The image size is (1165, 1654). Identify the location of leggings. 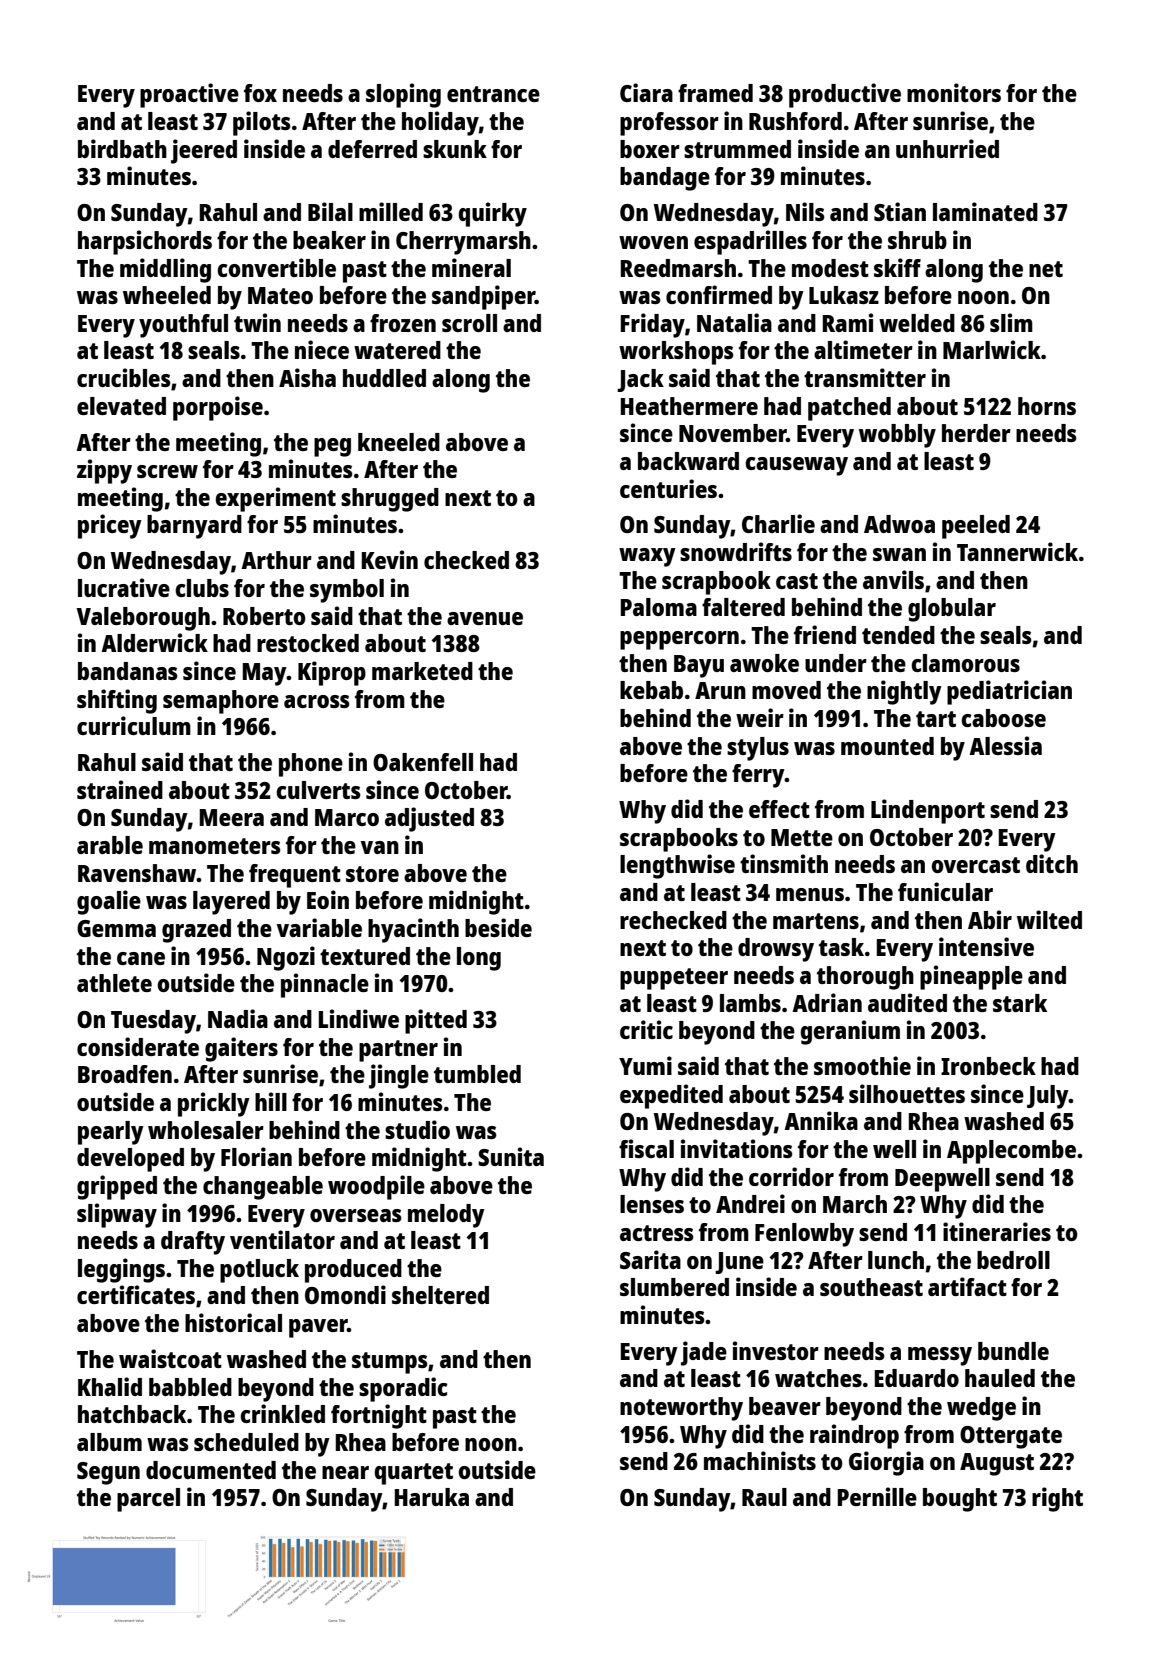
(121, 1270).
